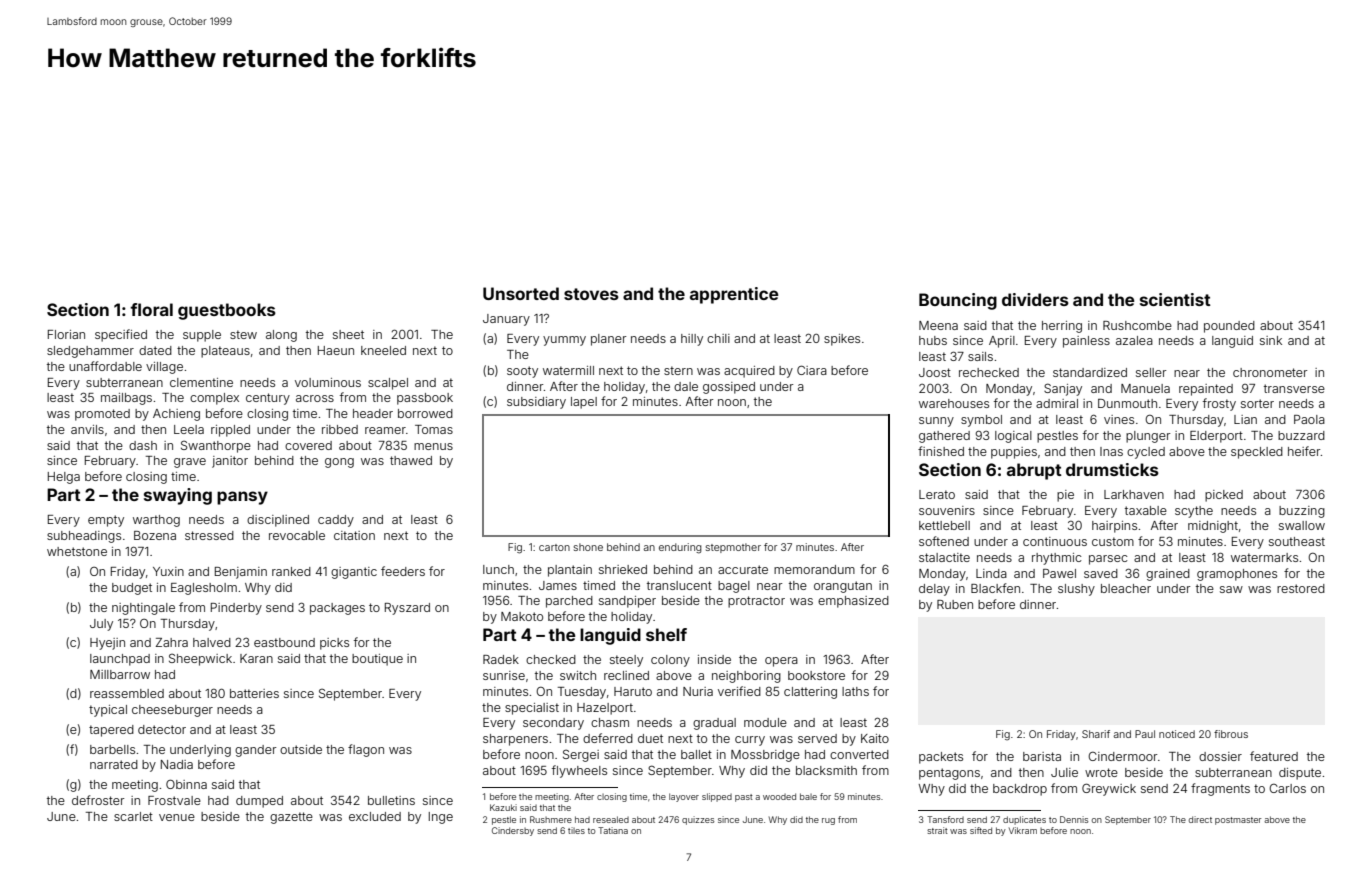 The height and width of the screenshot is (887, 1372). What do you see at coordinates (1109, 789) in the screenshot?
I see `Greywick` at bounding box center [1109, 789].
